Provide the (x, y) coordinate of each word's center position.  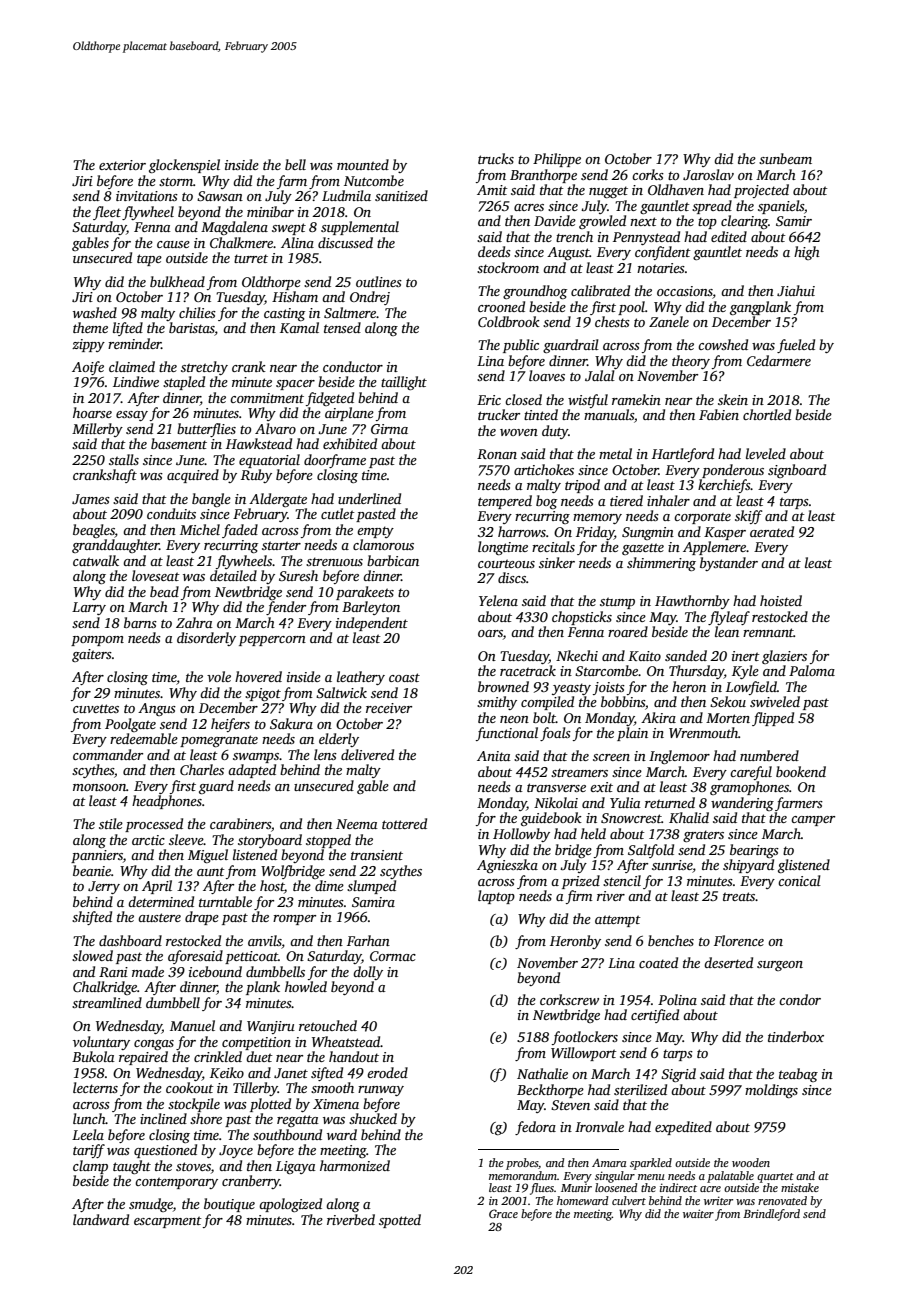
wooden (751, 1162)
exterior (122, 165)
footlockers (585, 1038)
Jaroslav (708, 174)
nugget (608, 192)
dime (329, 885)
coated (658, 962)
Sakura (291, 723)
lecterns (95, 1087)
